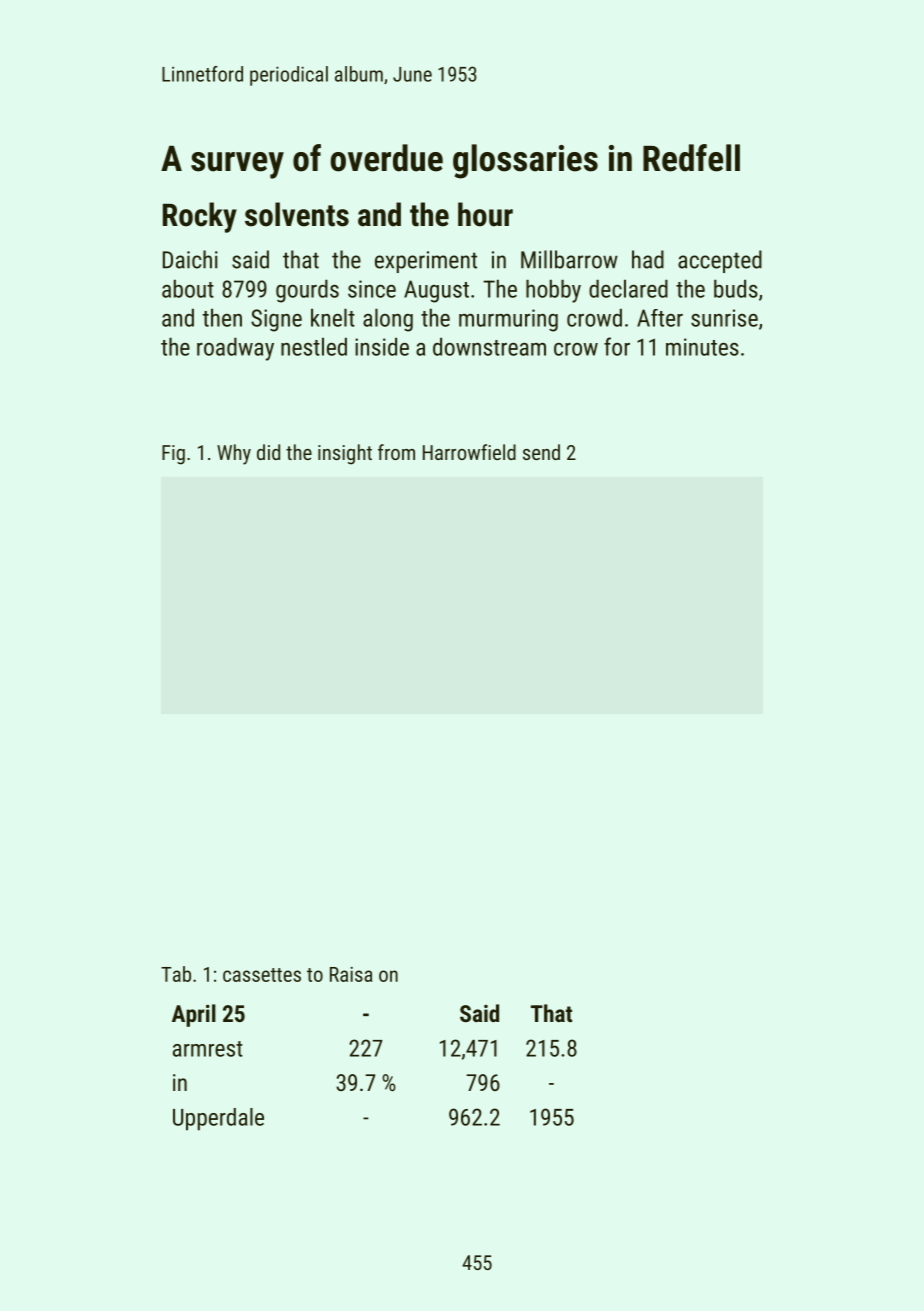 The image size is (924, 1311). Describe the element at coordinates (200, 217) in the screenshot. I see `Rocky` at that location.
